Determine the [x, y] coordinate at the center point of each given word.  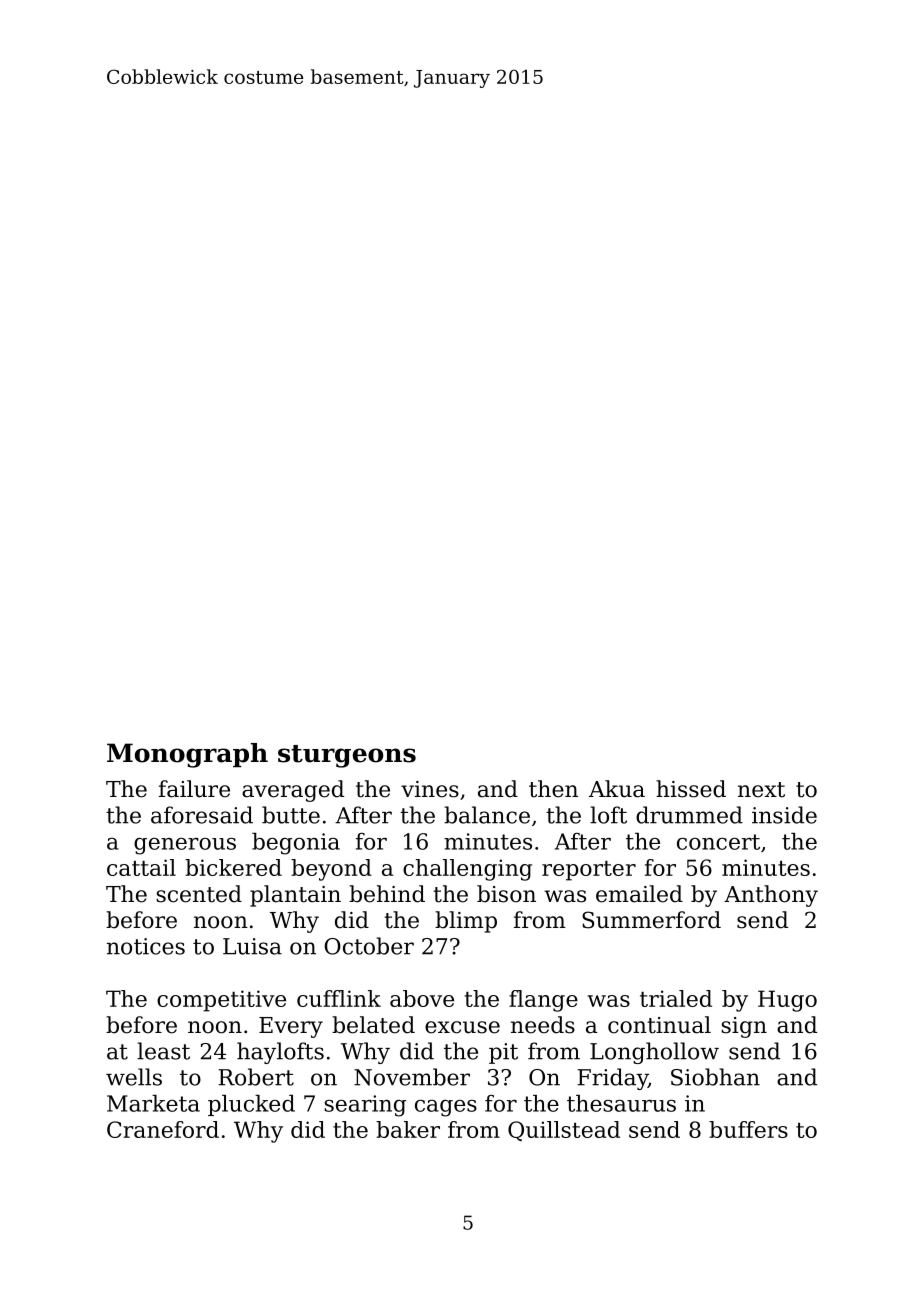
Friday [612, 1079]
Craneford [163, 1129]
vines [430, 789]
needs [543, 1025]
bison [506, 894]
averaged [293, 791]
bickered [233, 867]
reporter [589, 871]
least [163, 1051]
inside [784, 815]
